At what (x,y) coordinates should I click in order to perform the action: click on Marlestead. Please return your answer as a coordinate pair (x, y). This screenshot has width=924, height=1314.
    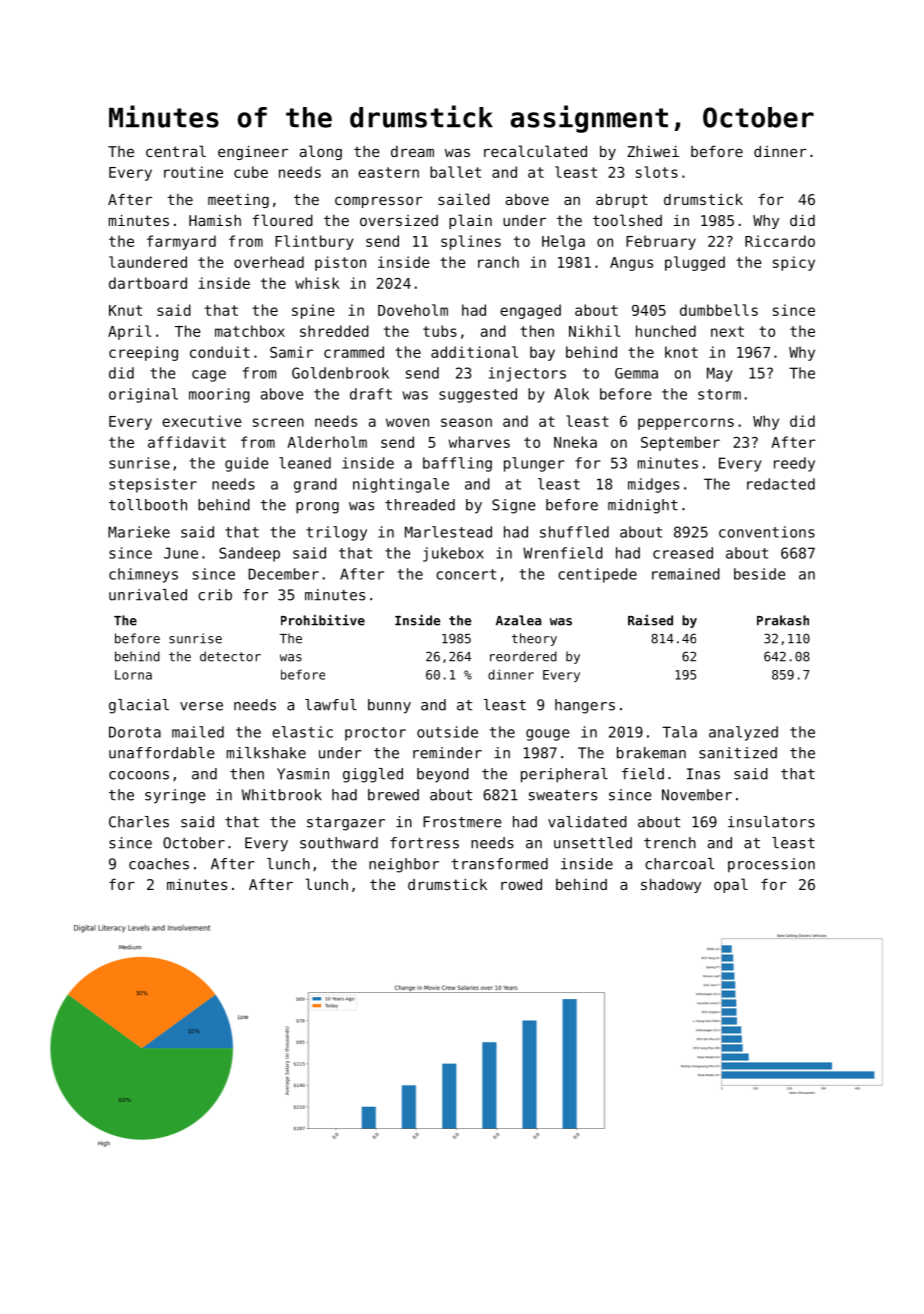
    Looking at the image, I should click on (448, 532).
